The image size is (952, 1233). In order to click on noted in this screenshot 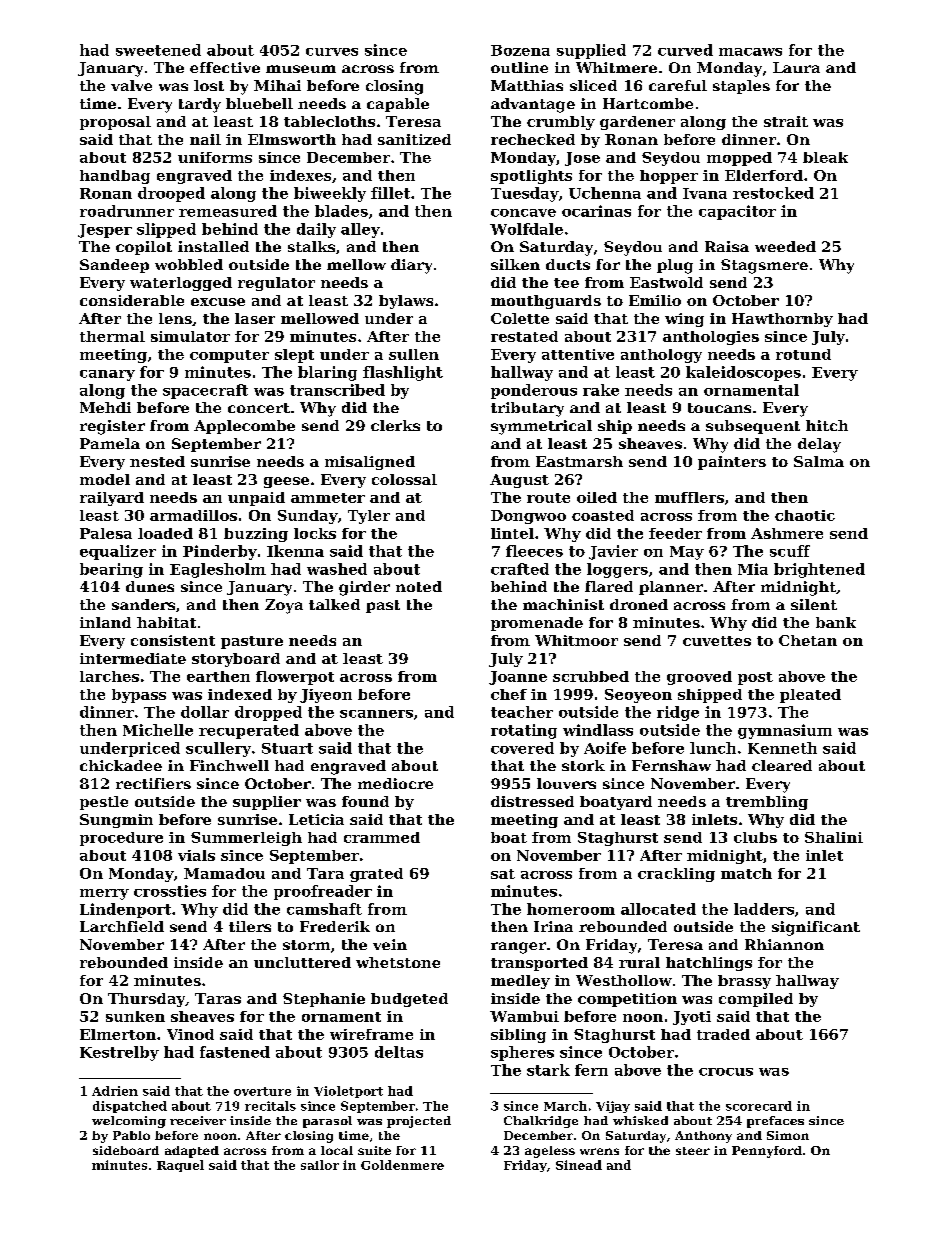, I will do `click(419, 586)`.
